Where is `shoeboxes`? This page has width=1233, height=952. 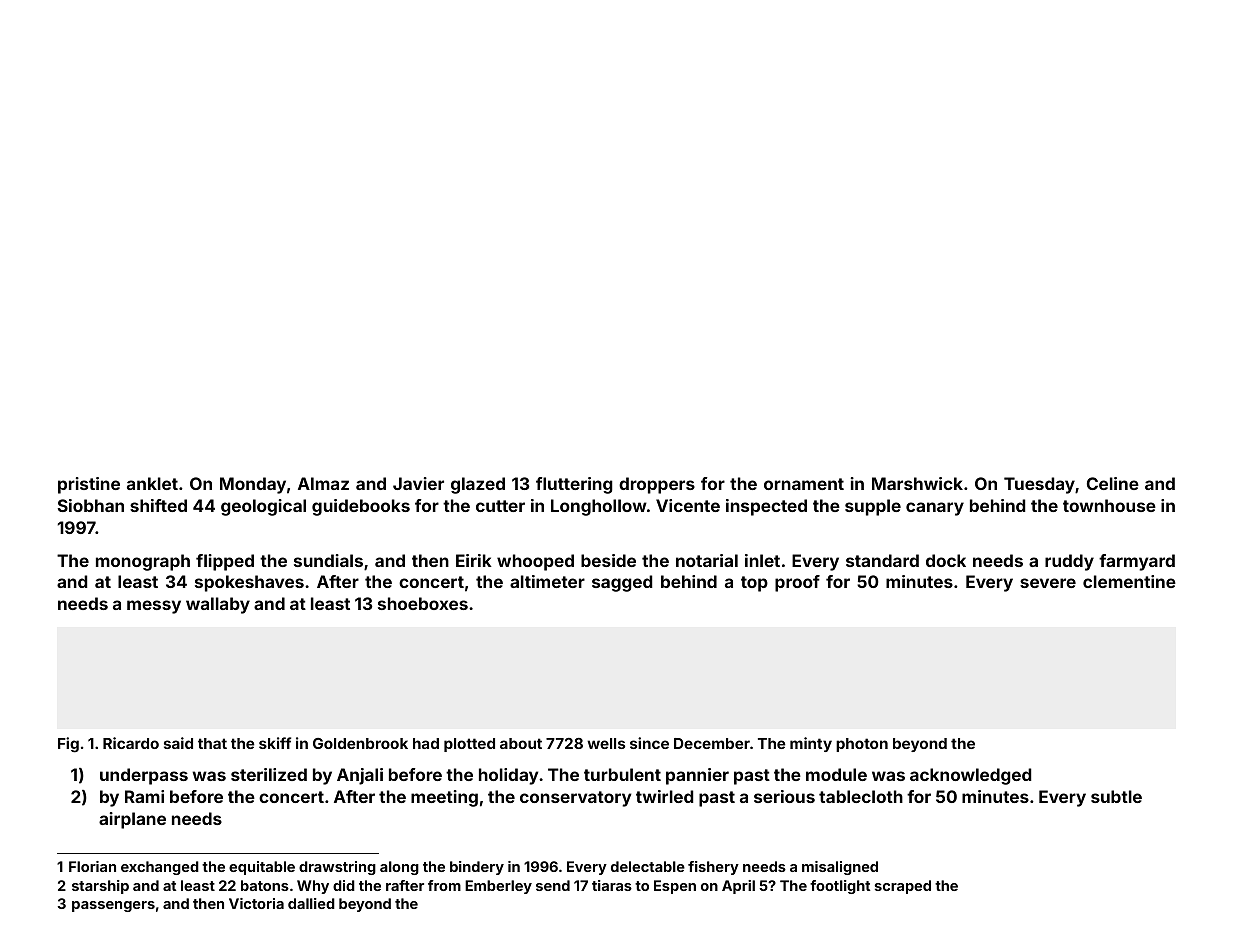
shoeboxes is located at coordinates (423, 603).
